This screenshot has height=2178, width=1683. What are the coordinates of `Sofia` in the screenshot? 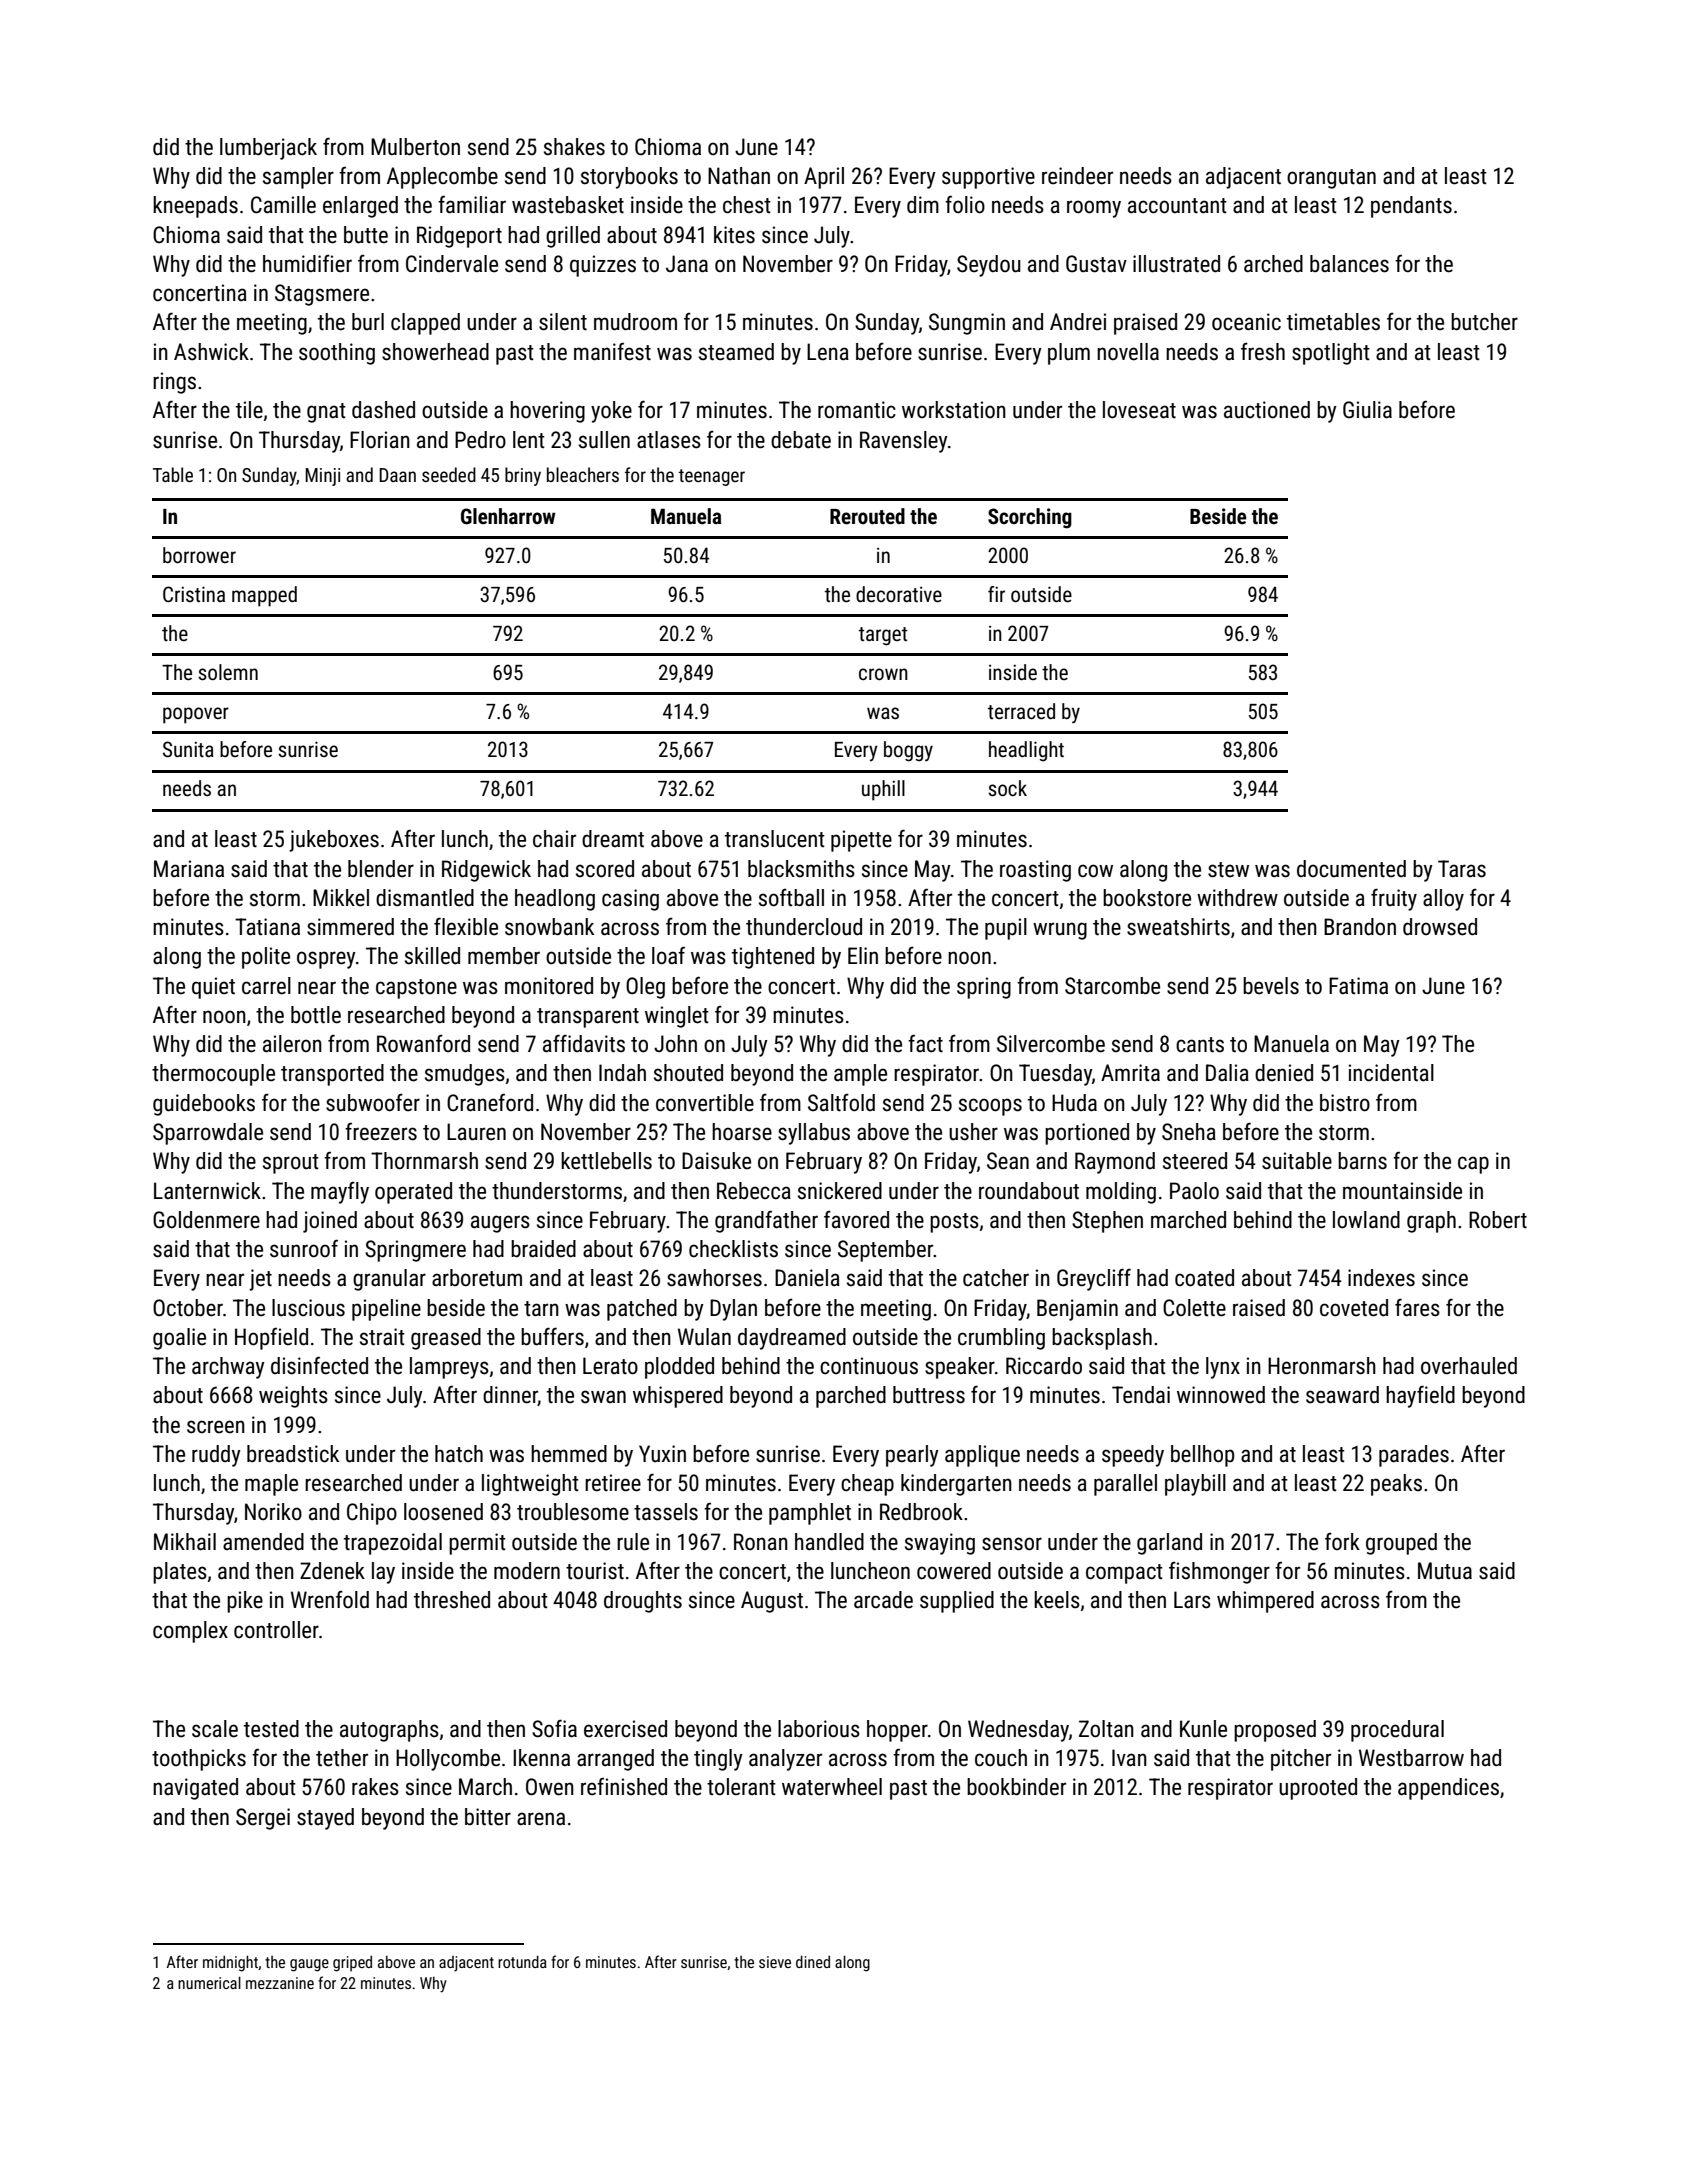 It's located at (554, 1728).
